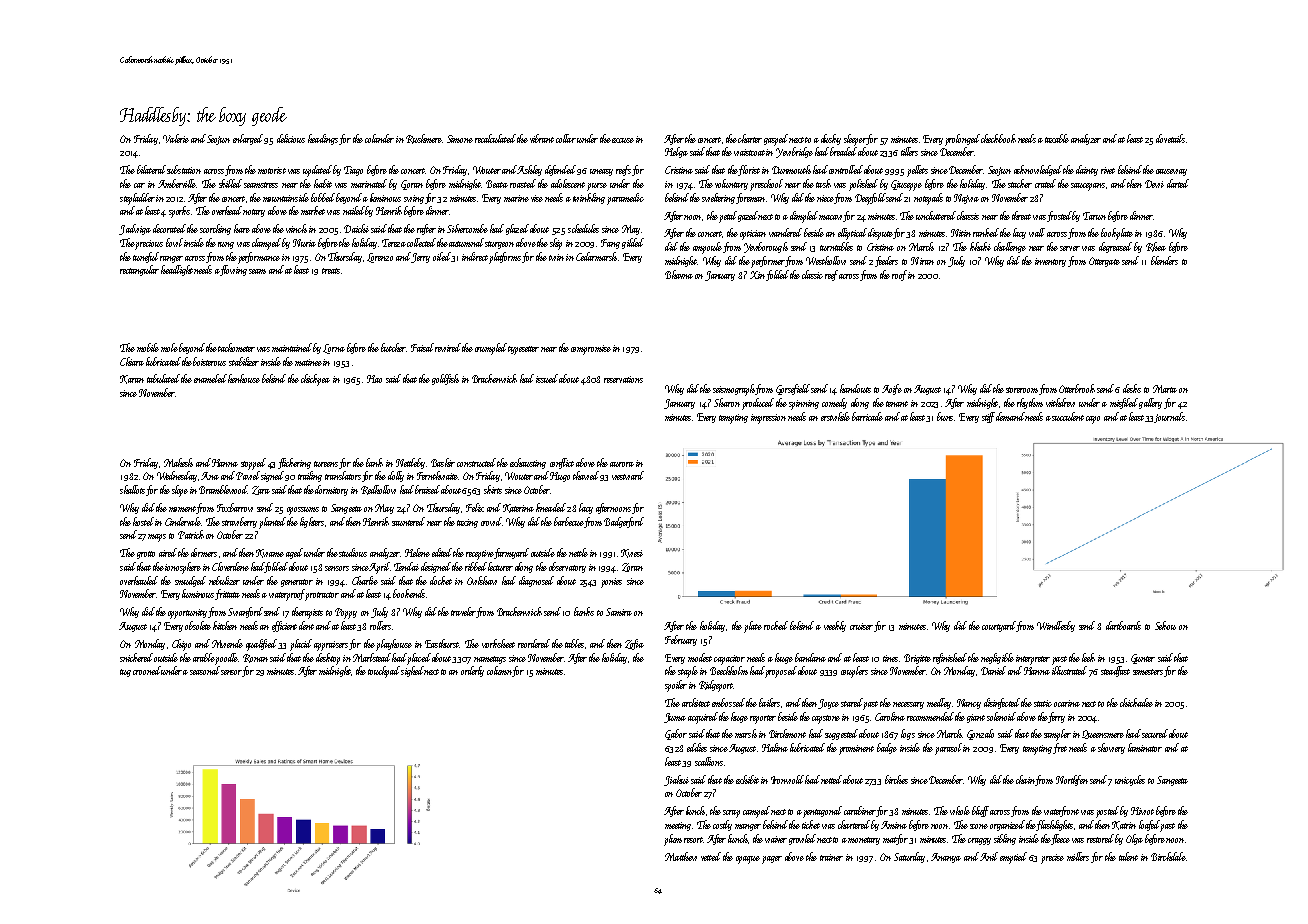  Describe the element at coordinates (365, 580) in the screenshot. I see `Charlie` at that location.
